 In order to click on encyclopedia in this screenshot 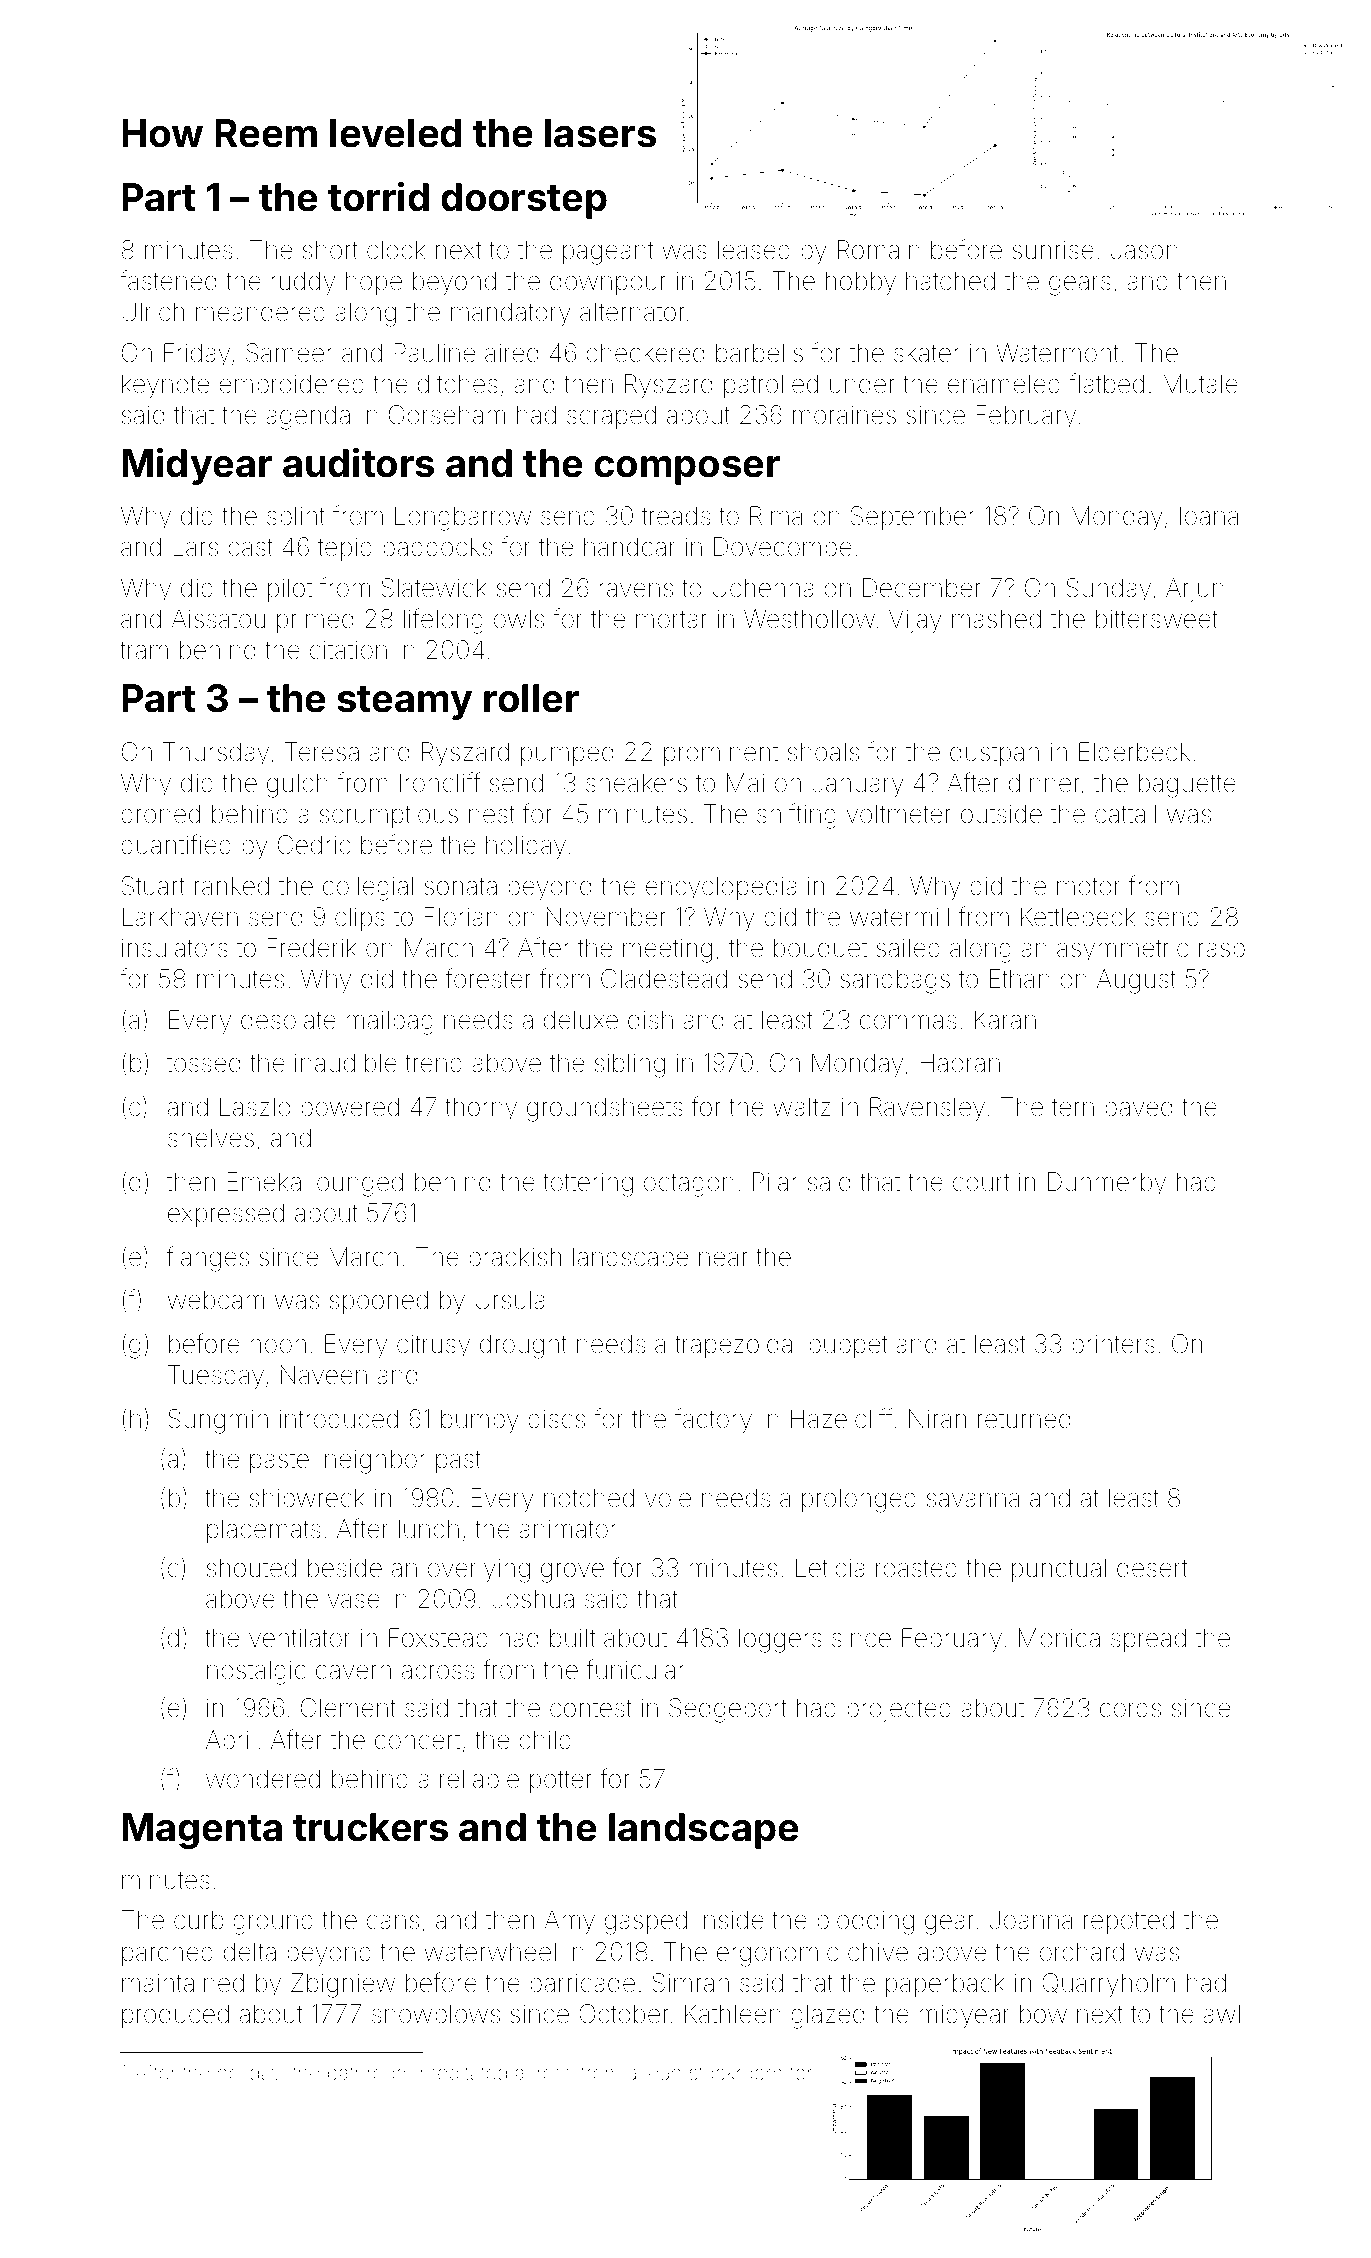, I will do `click(721, 888)`.
